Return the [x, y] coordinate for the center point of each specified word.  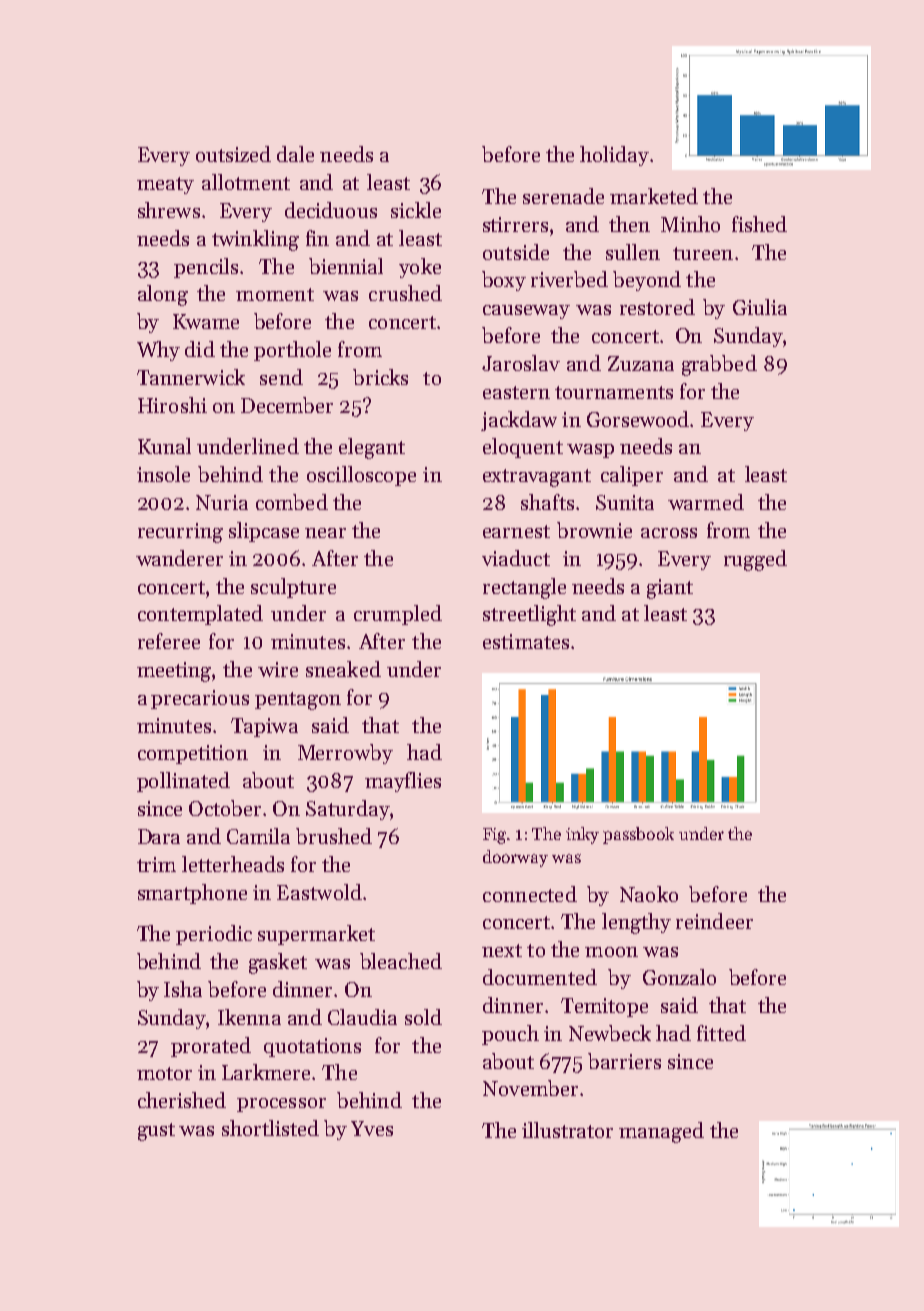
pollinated [183, 782]
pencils [206, 268]
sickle [416, 210]
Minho [690, 224]
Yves [372, 1128]
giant [670, 589]
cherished [182, 1100]
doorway [515, 858]
